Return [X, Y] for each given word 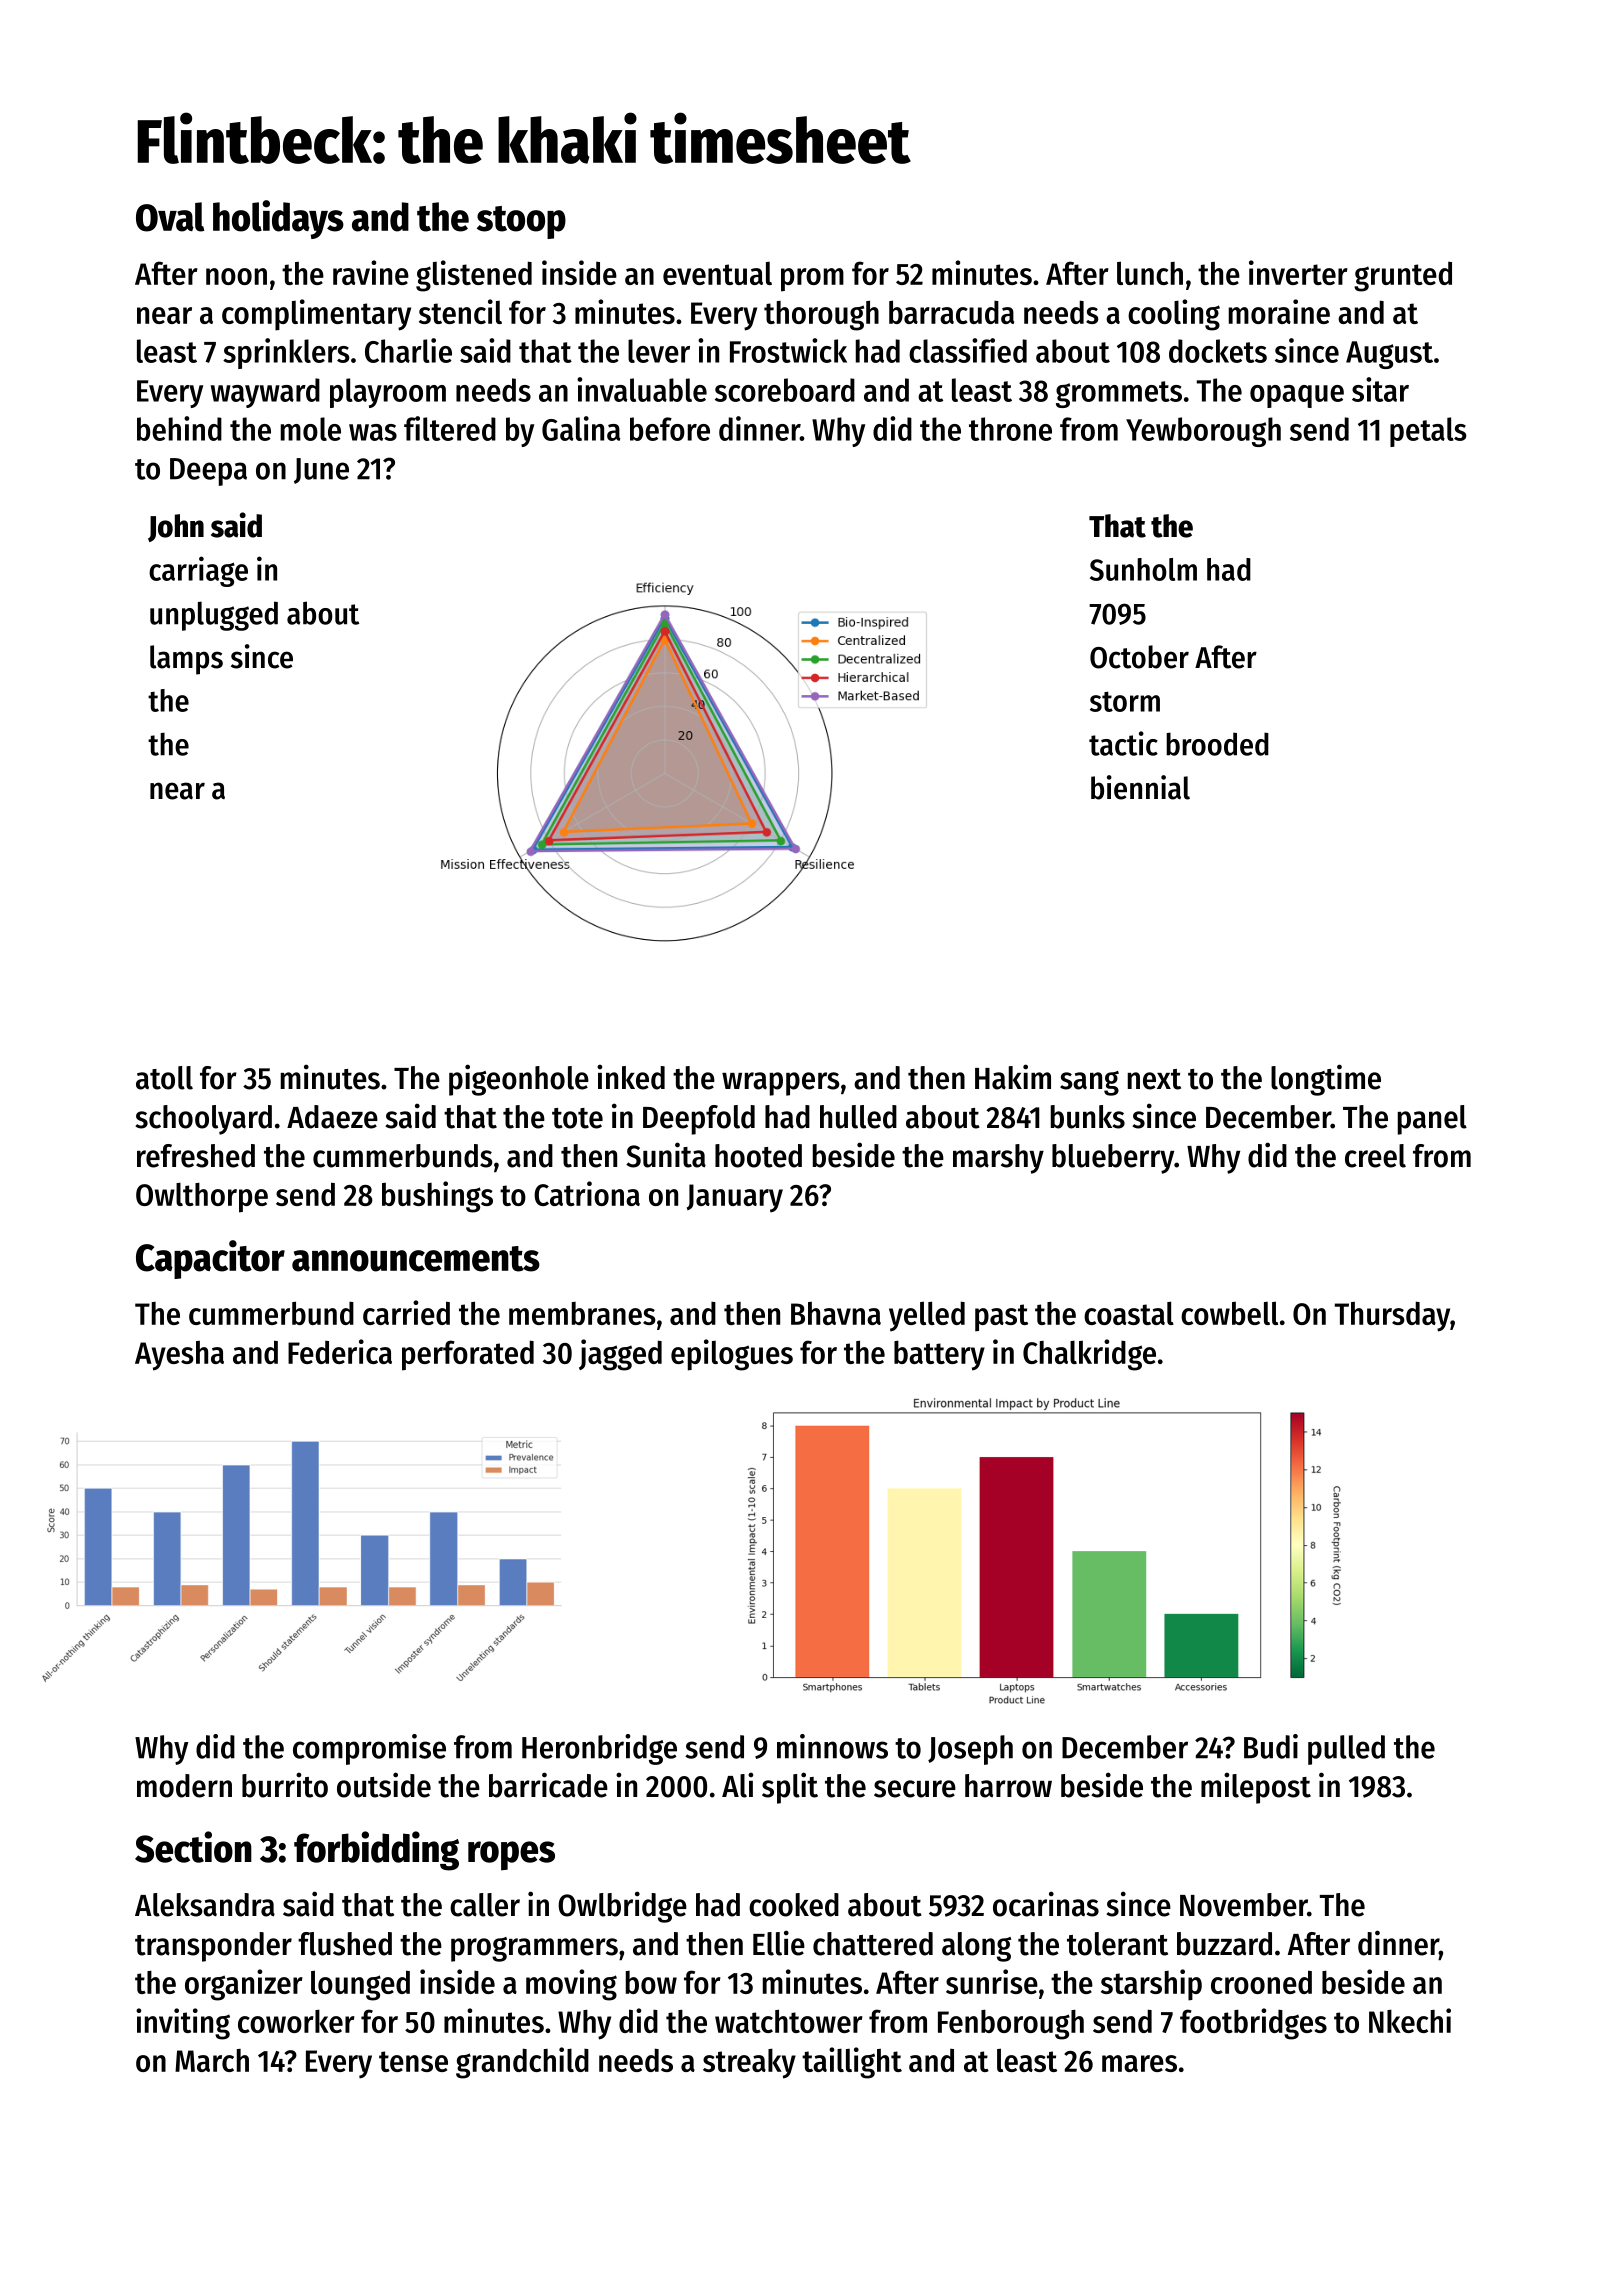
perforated [468, 1355]
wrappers [781, 1084]
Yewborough [1203, 432]
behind [179, 428]
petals [1428, 432]
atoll [164, 1078]
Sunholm [1143, 569]
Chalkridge [1089, 1355]
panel [1432, 1120]
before [670, 429]
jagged [620, 1355]
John [176, 528]
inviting [183, 2024]
